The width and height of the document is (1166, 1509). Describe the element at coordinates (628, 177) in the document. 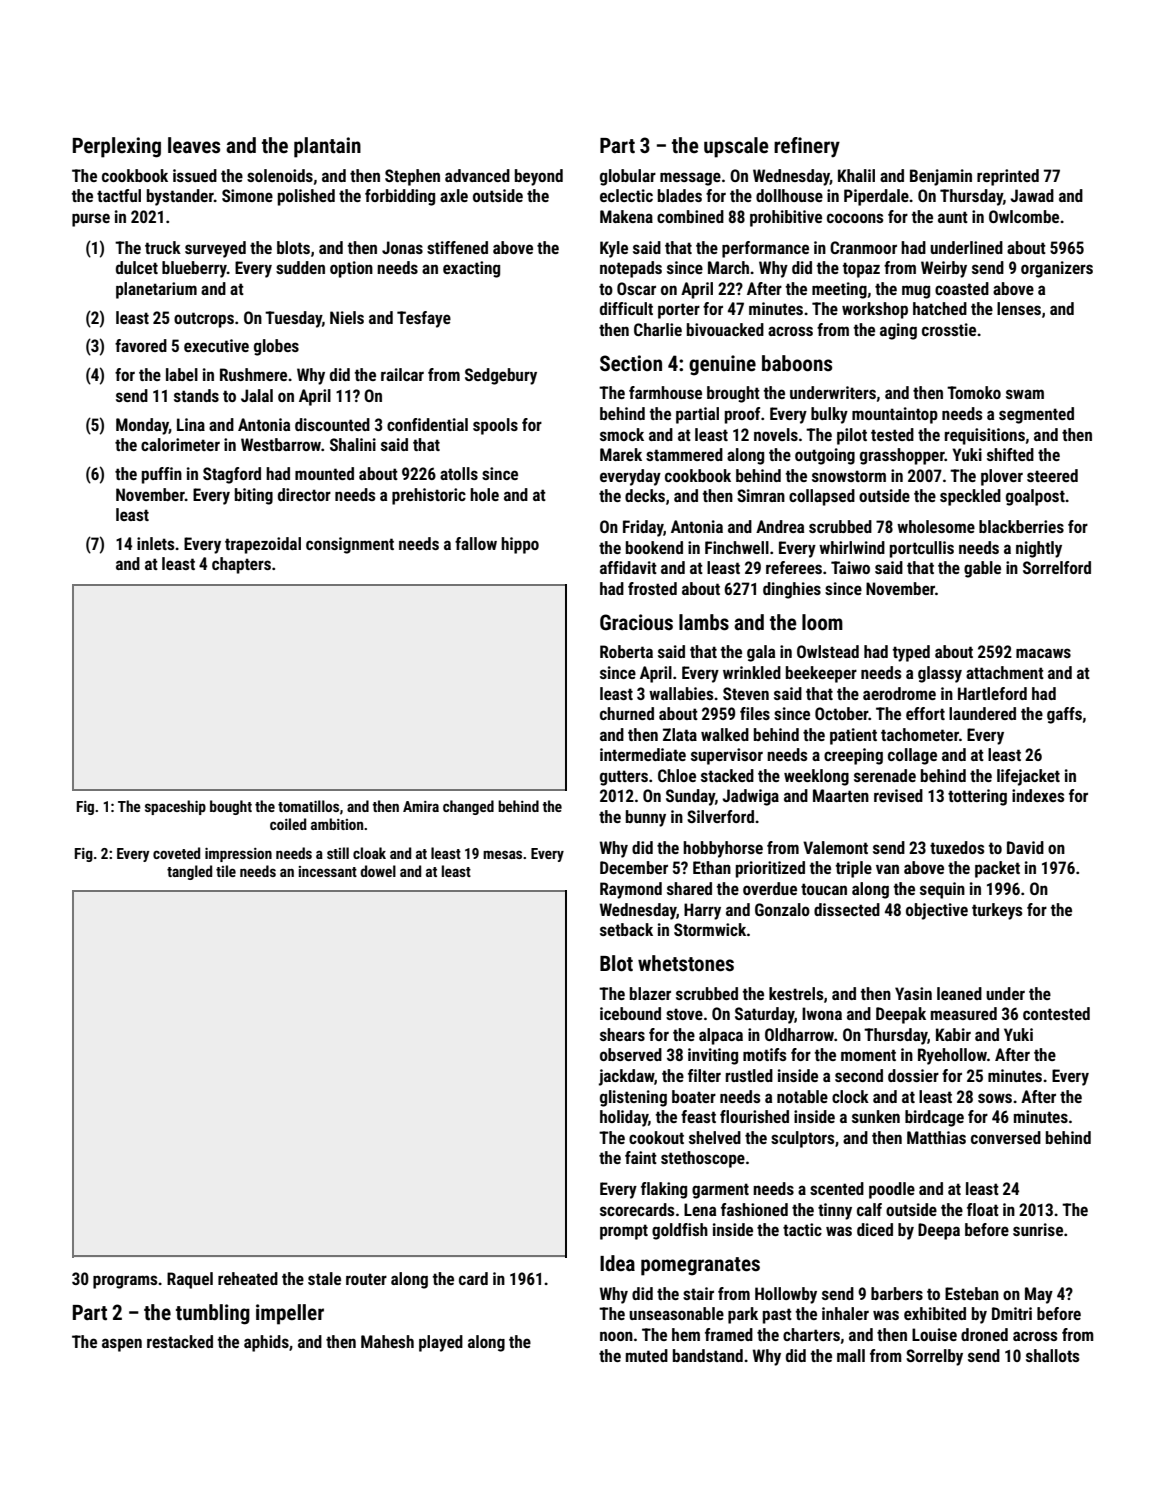

I see `globular` at that location.
